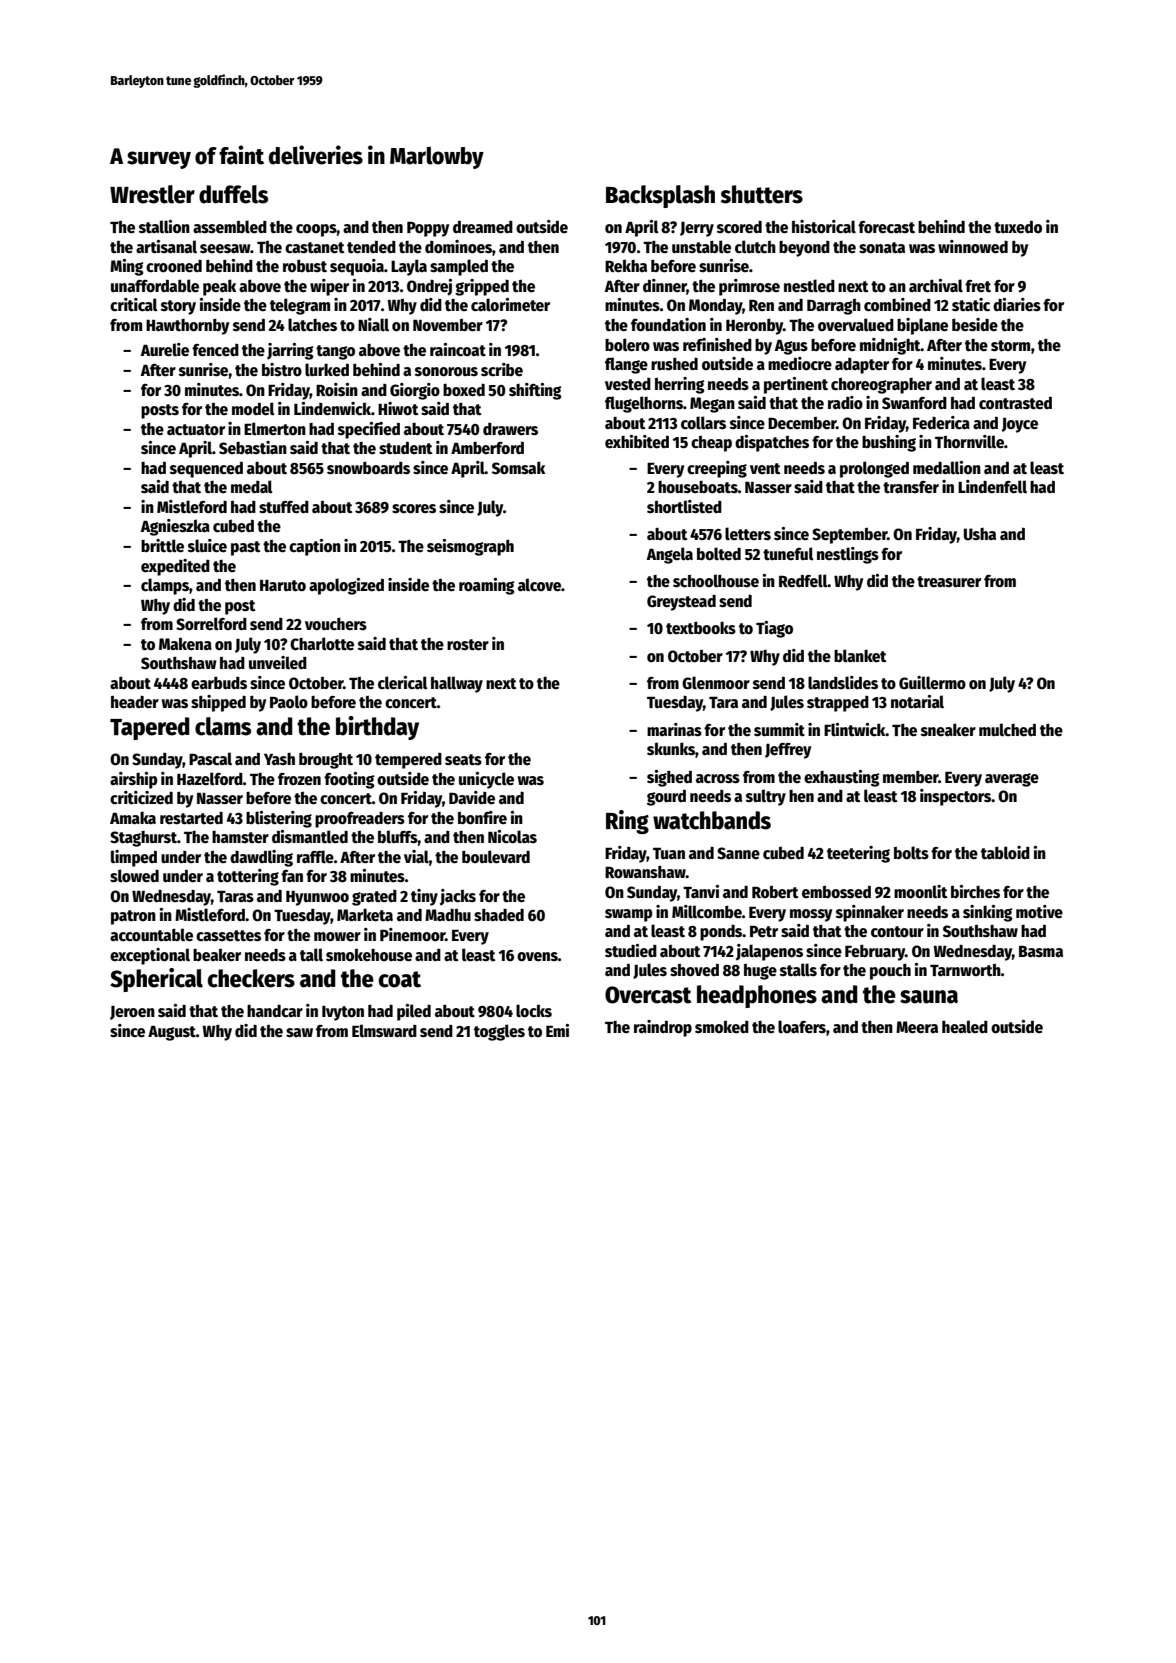 This screenshot has width=1176, height=1663. Describe the element at coordinates (666, 798) in the screenshot. I see `gourd` at that location.
